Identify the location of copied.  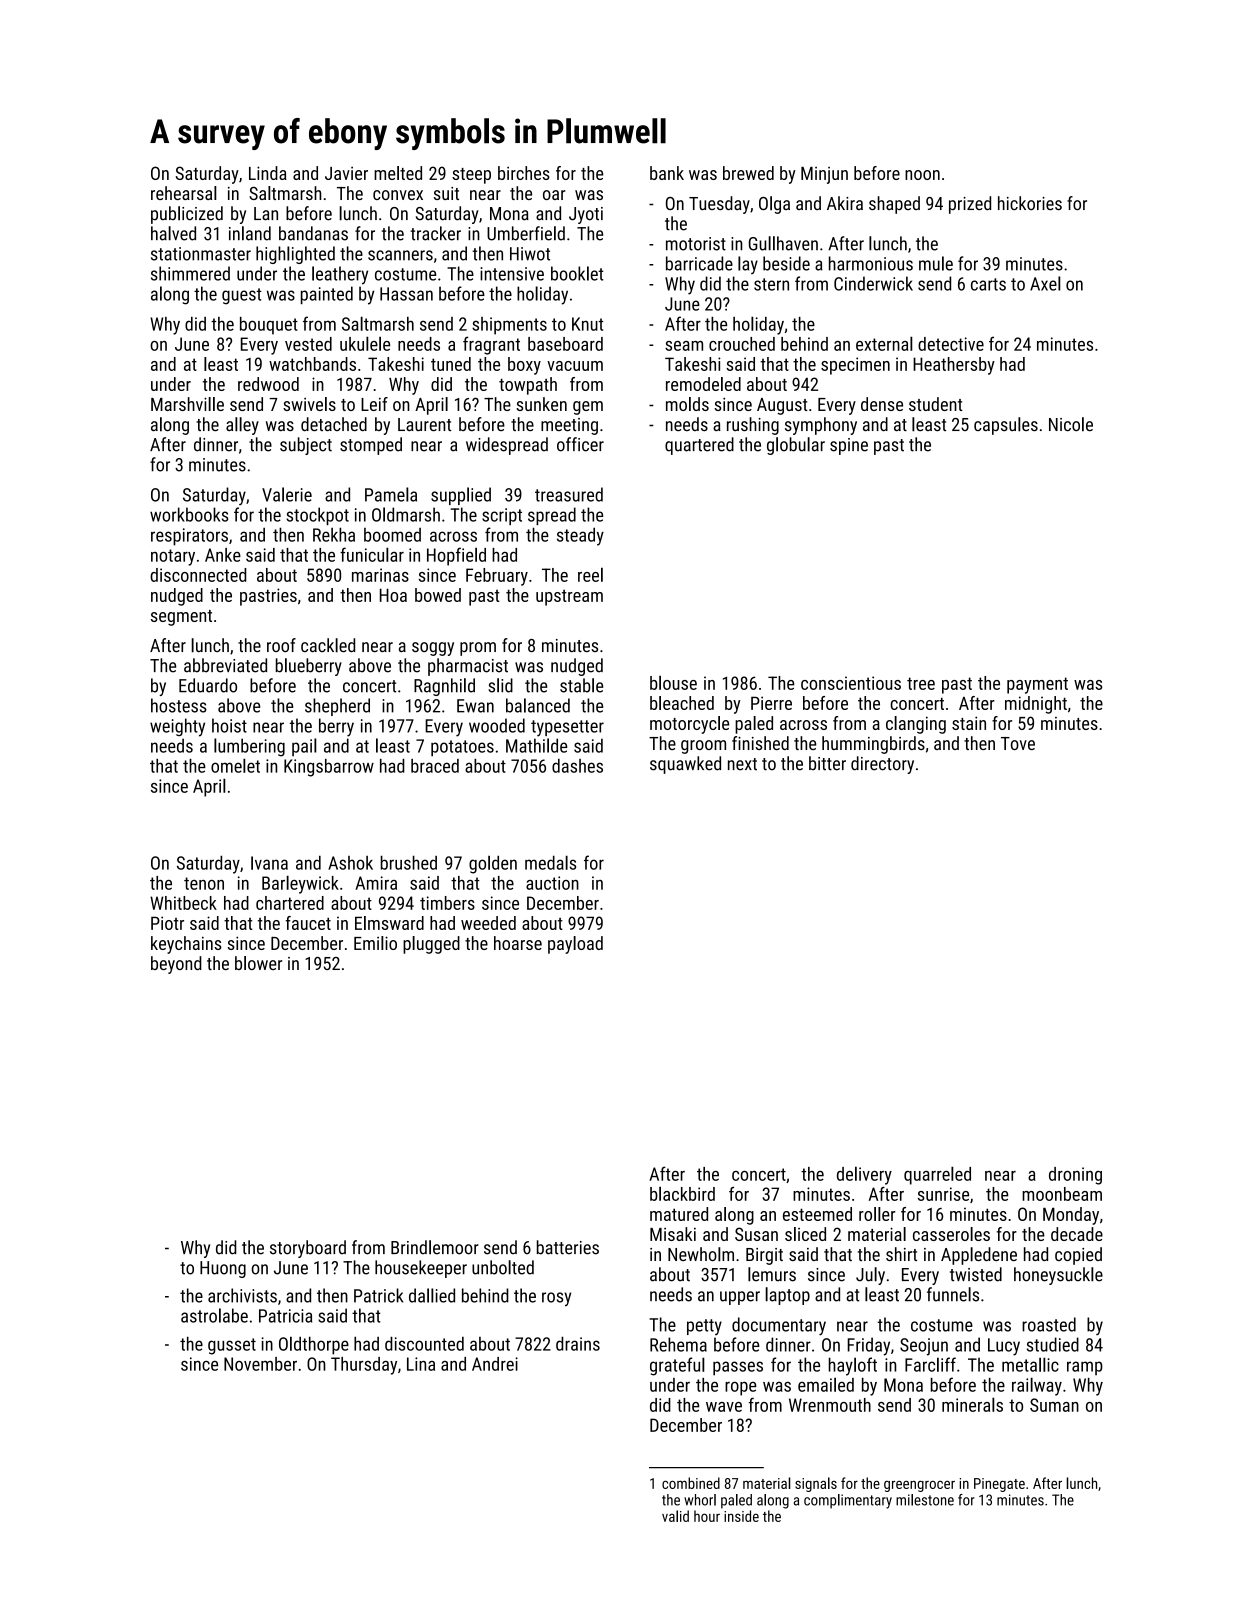
(1078, 1256).
